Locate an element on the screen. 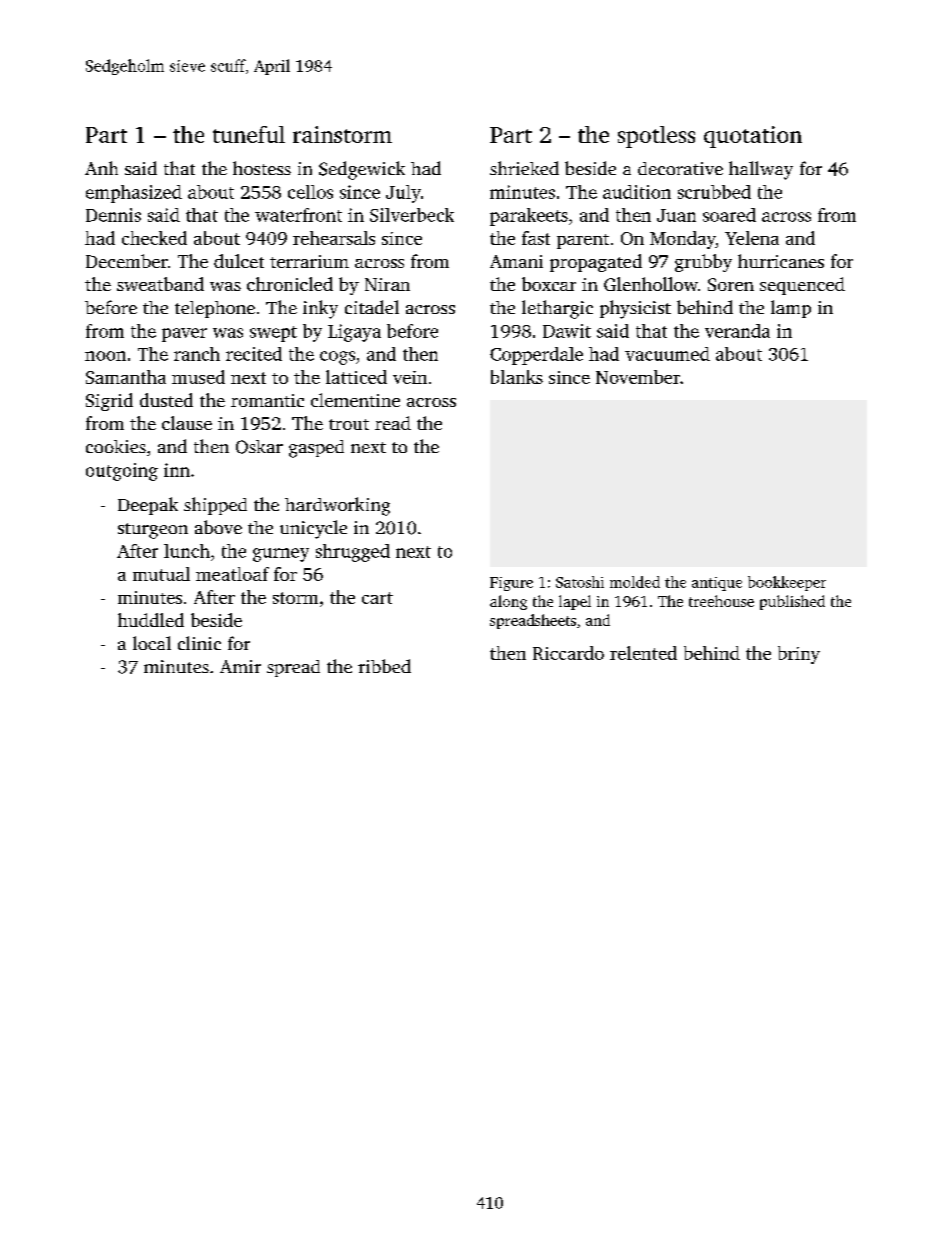 The width and height of the screenshot is (952, 1233). quotation is located at coordinates (753, 137).
